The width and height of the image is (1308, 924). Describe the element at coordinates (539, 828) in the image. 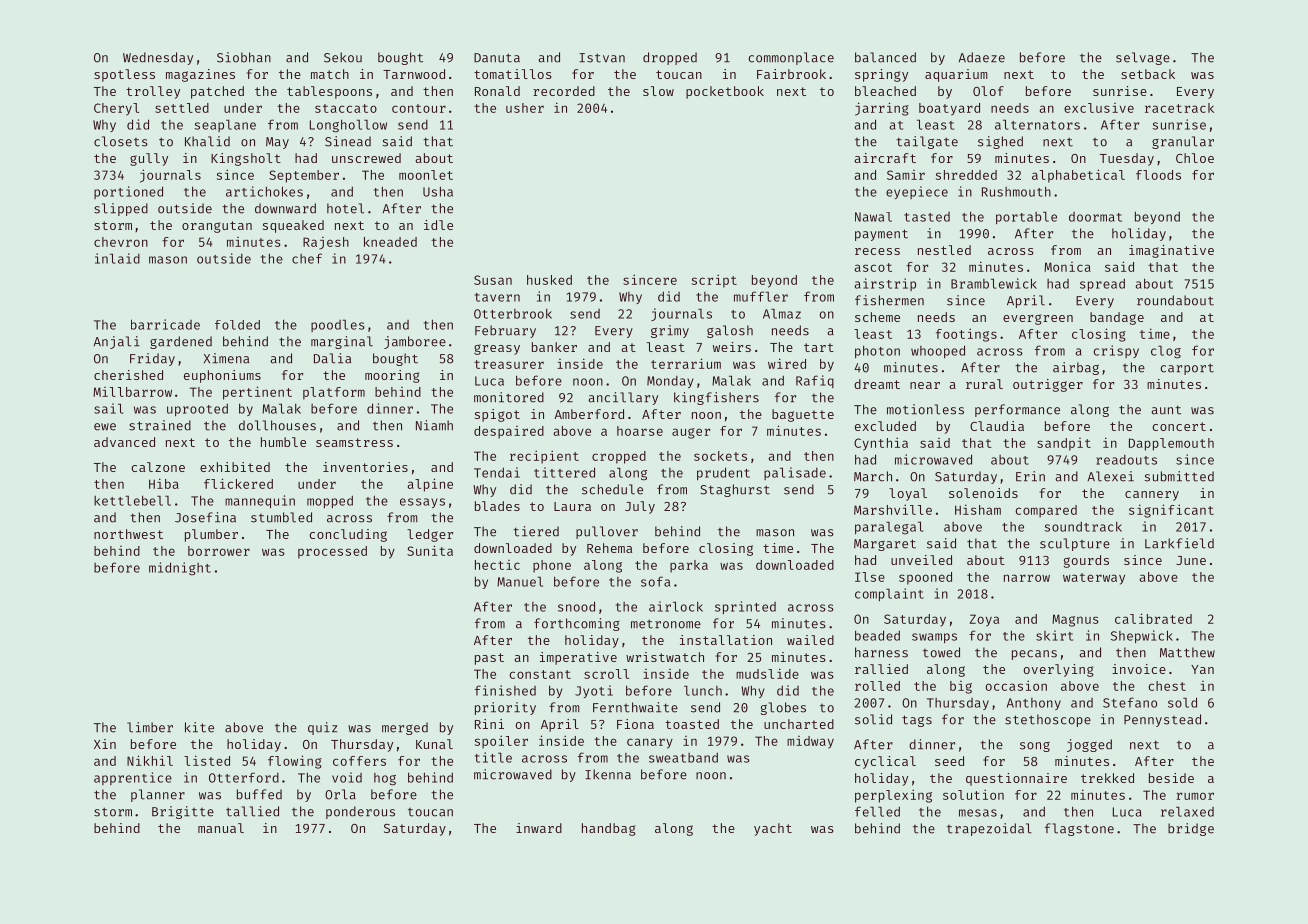

I see `inward` at that location.
